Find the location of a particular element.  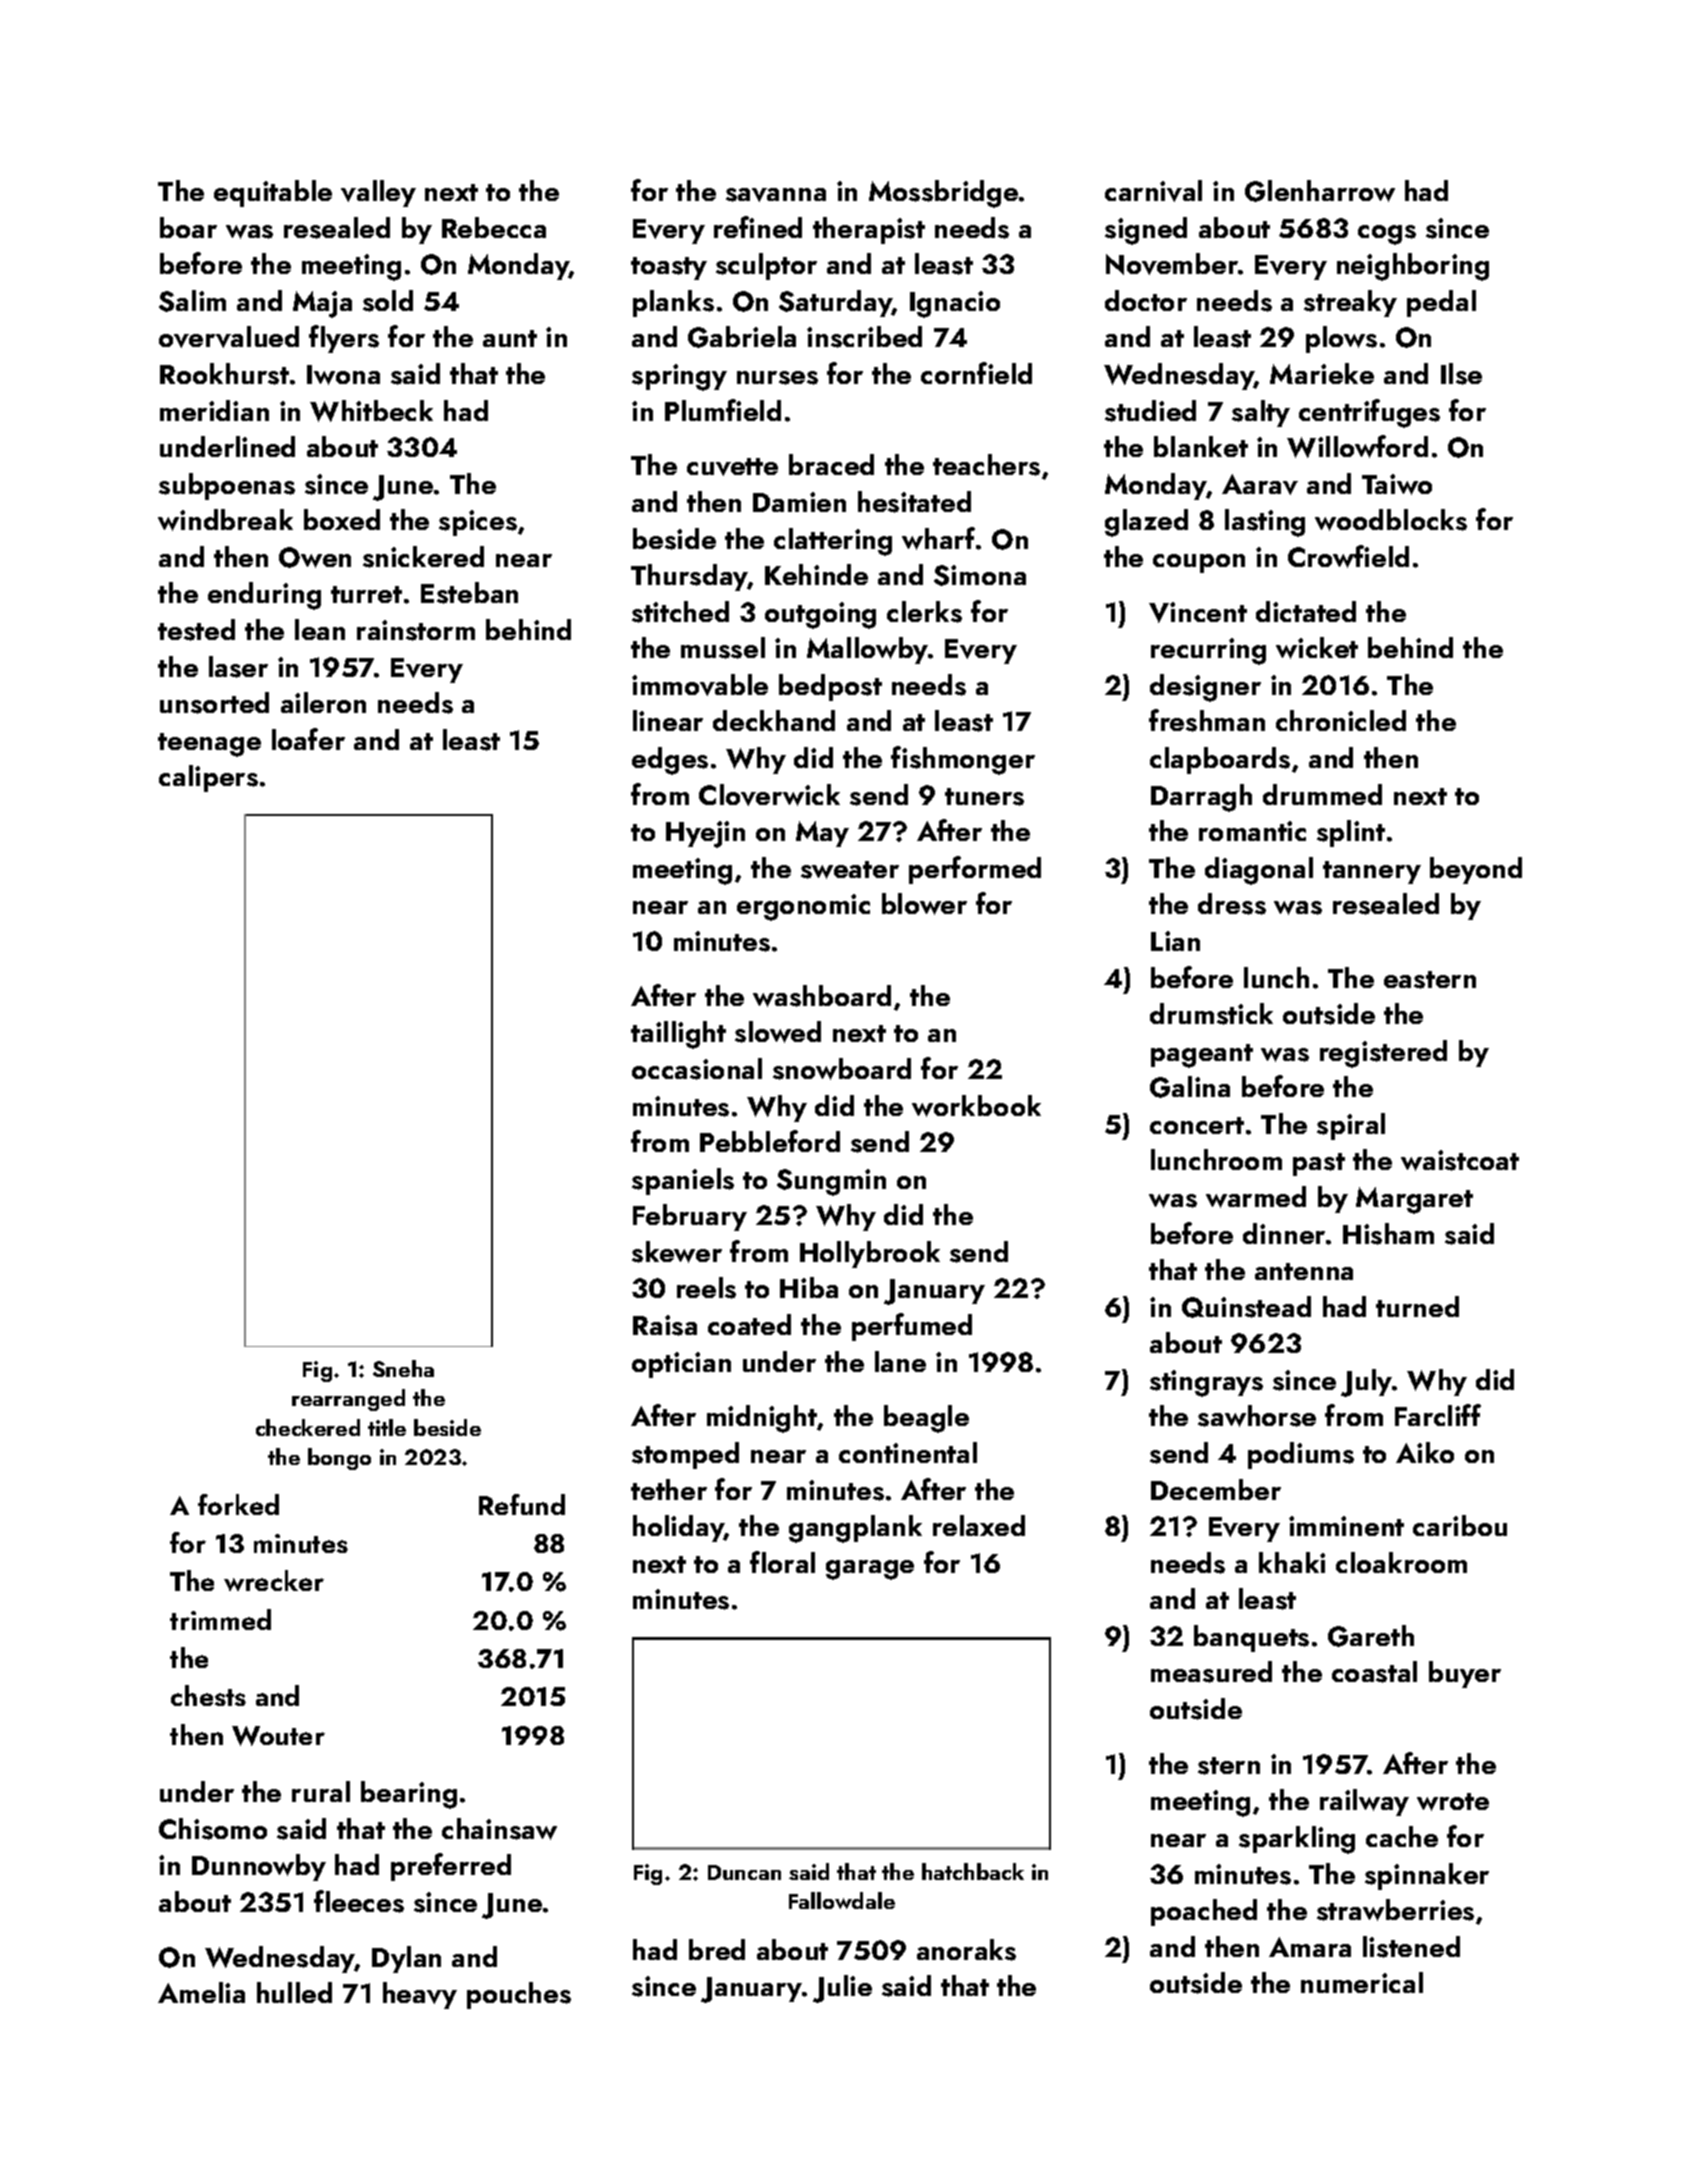

Duncan is located at coordinates (744, 1872).
